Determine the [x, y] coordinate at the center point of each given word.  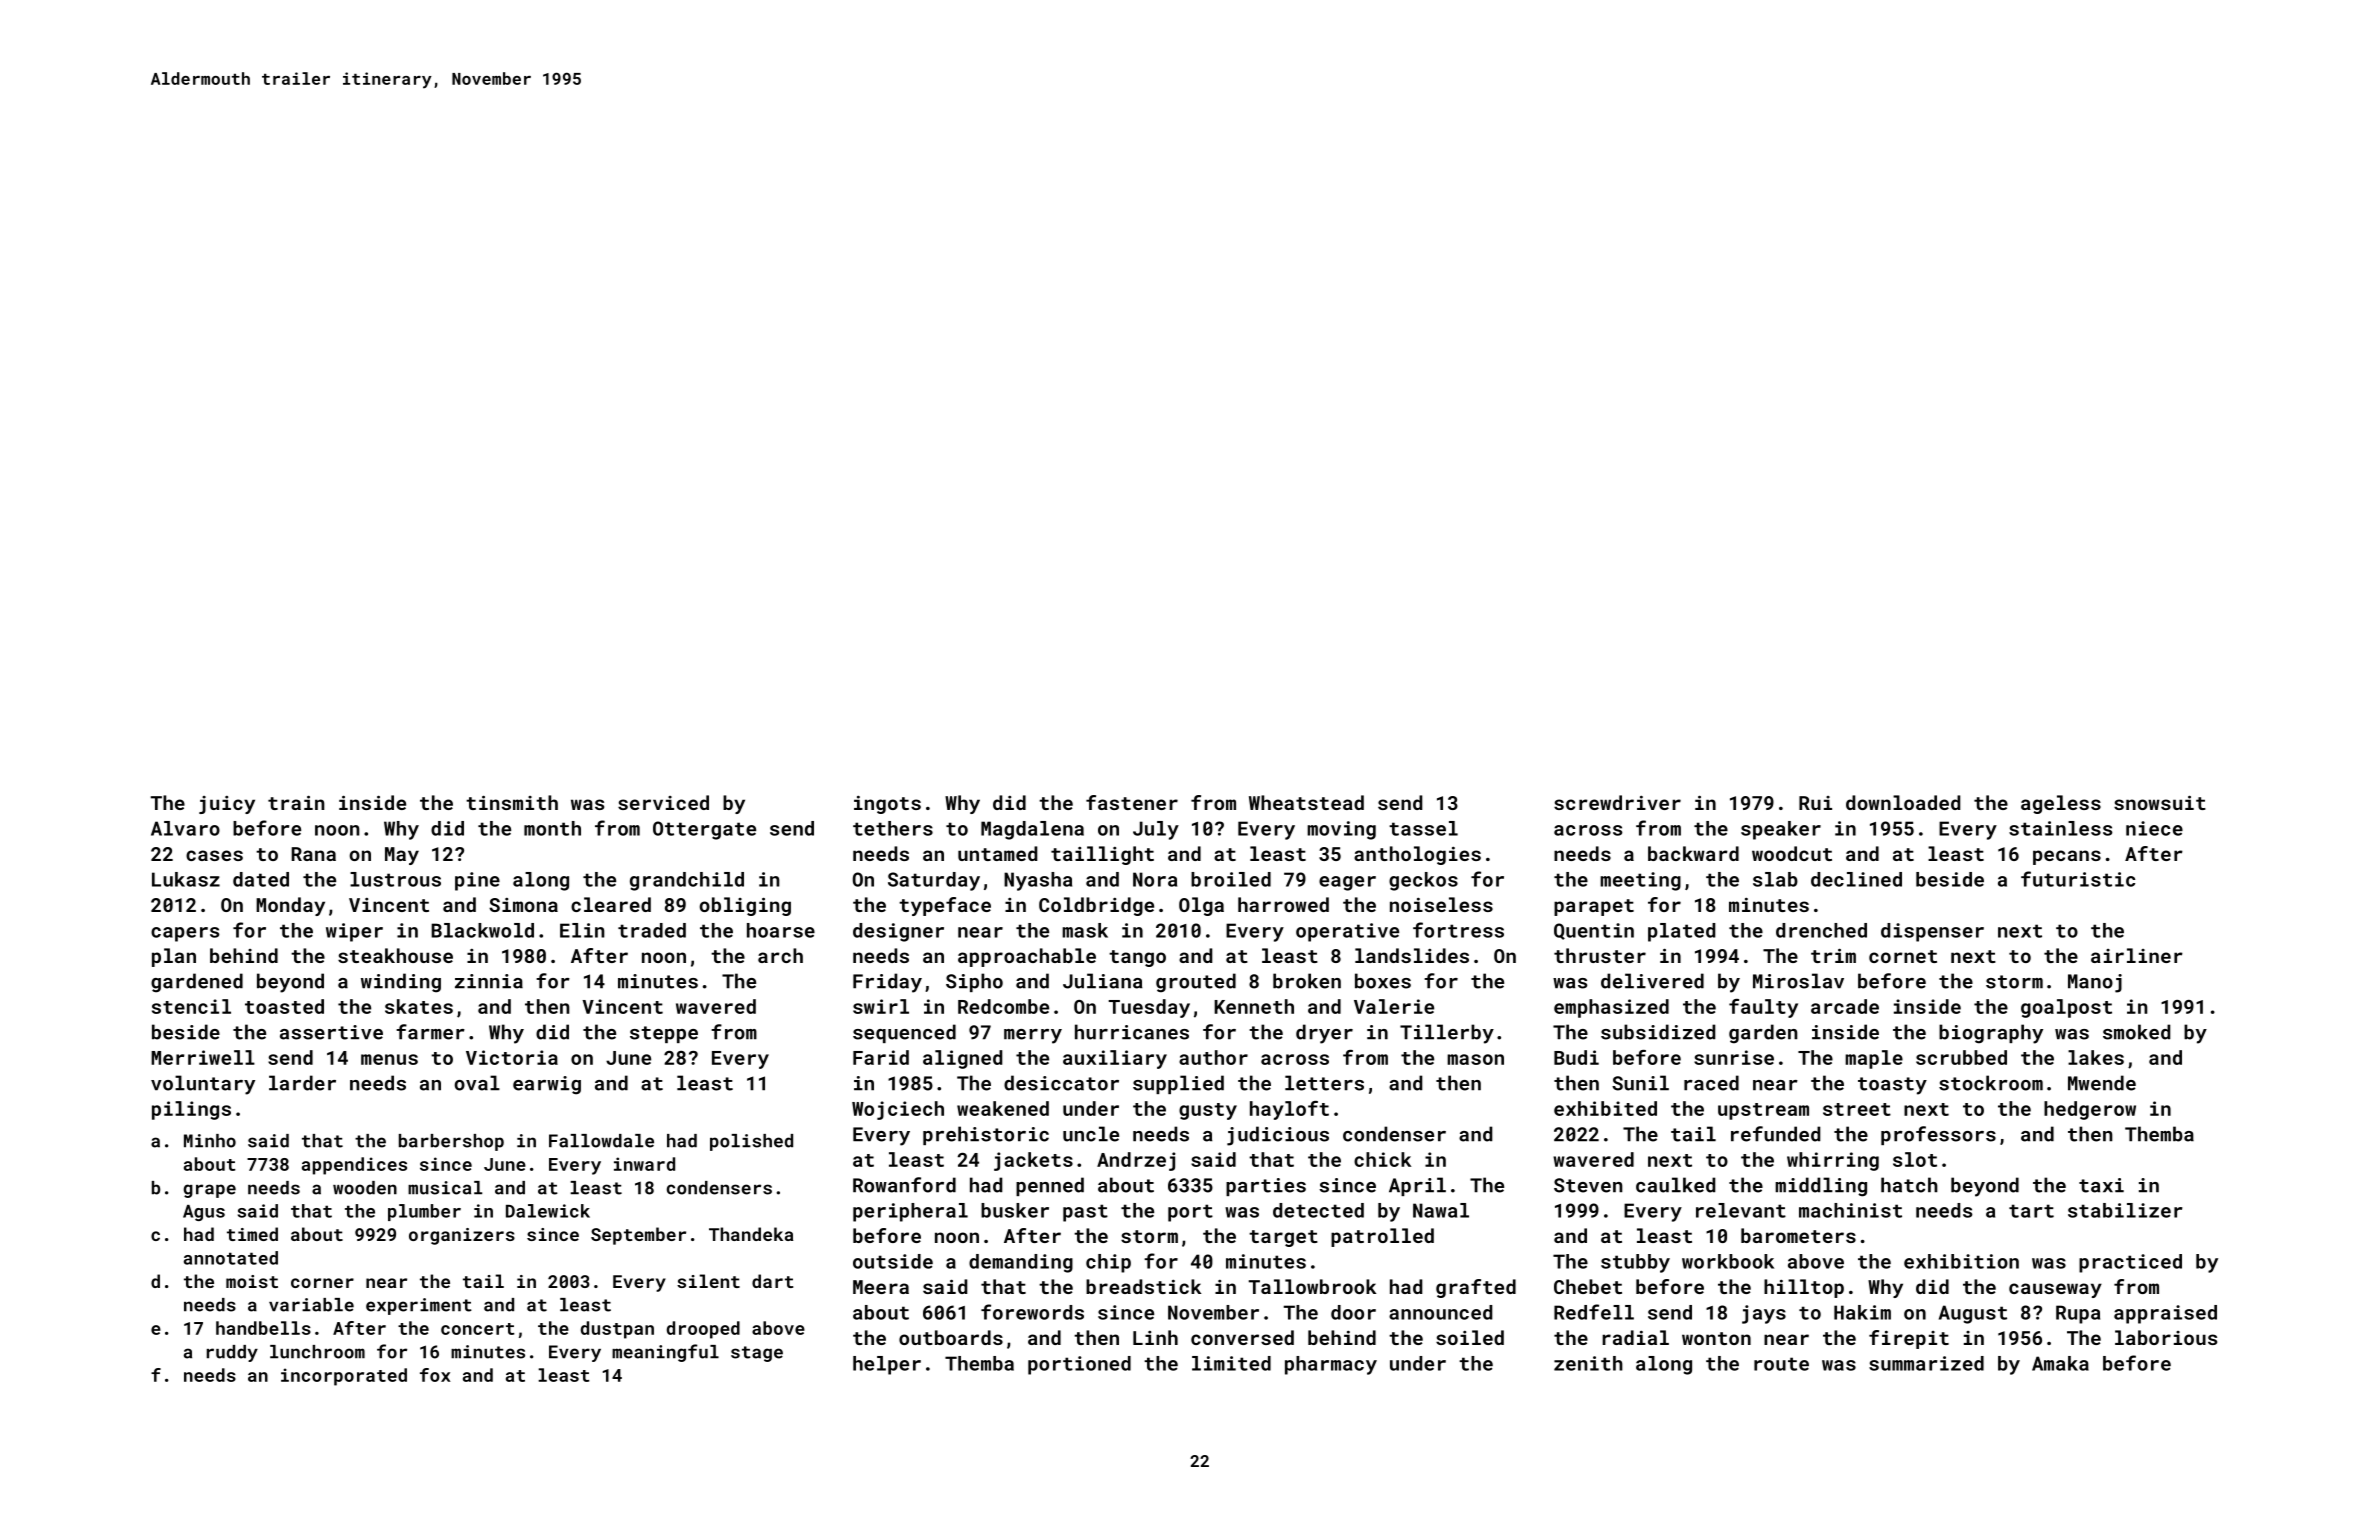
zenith [1588, 1363]
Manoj [2095, 983]
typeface [945, 906]
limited [1231, 1363]
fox [435, 1375]
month [552, 828]
